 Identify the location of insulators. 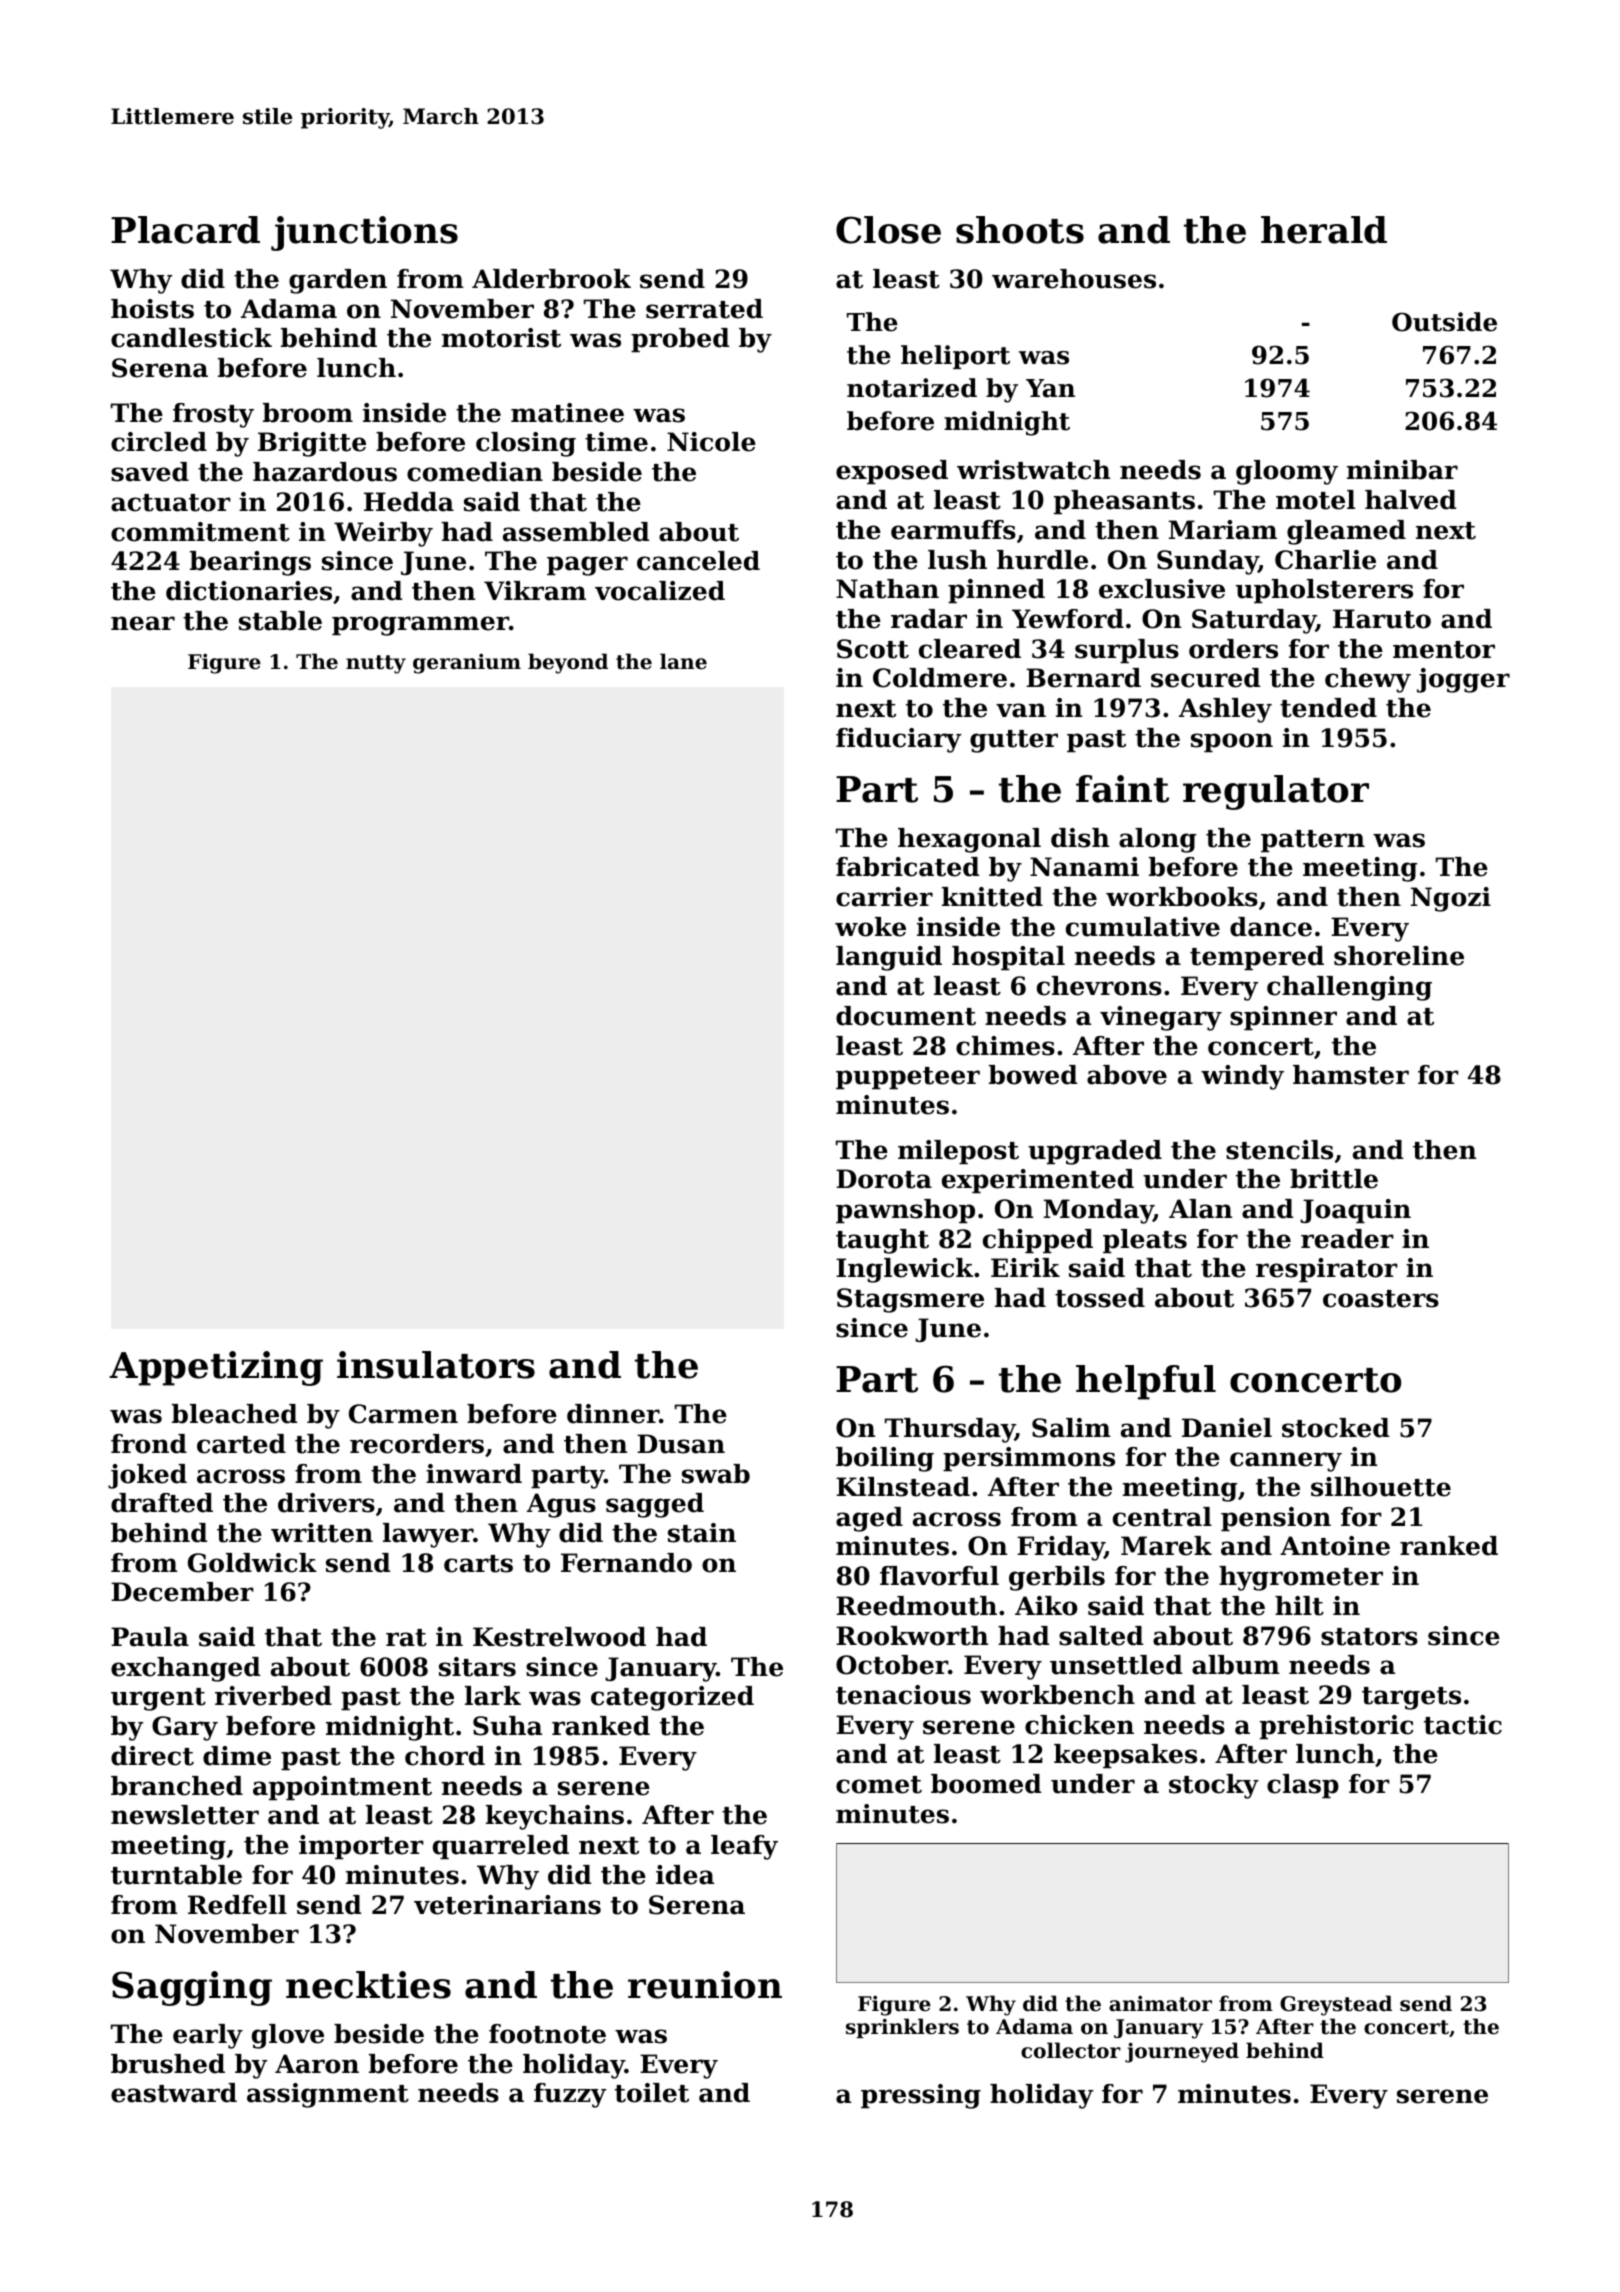
(436, 1365).
